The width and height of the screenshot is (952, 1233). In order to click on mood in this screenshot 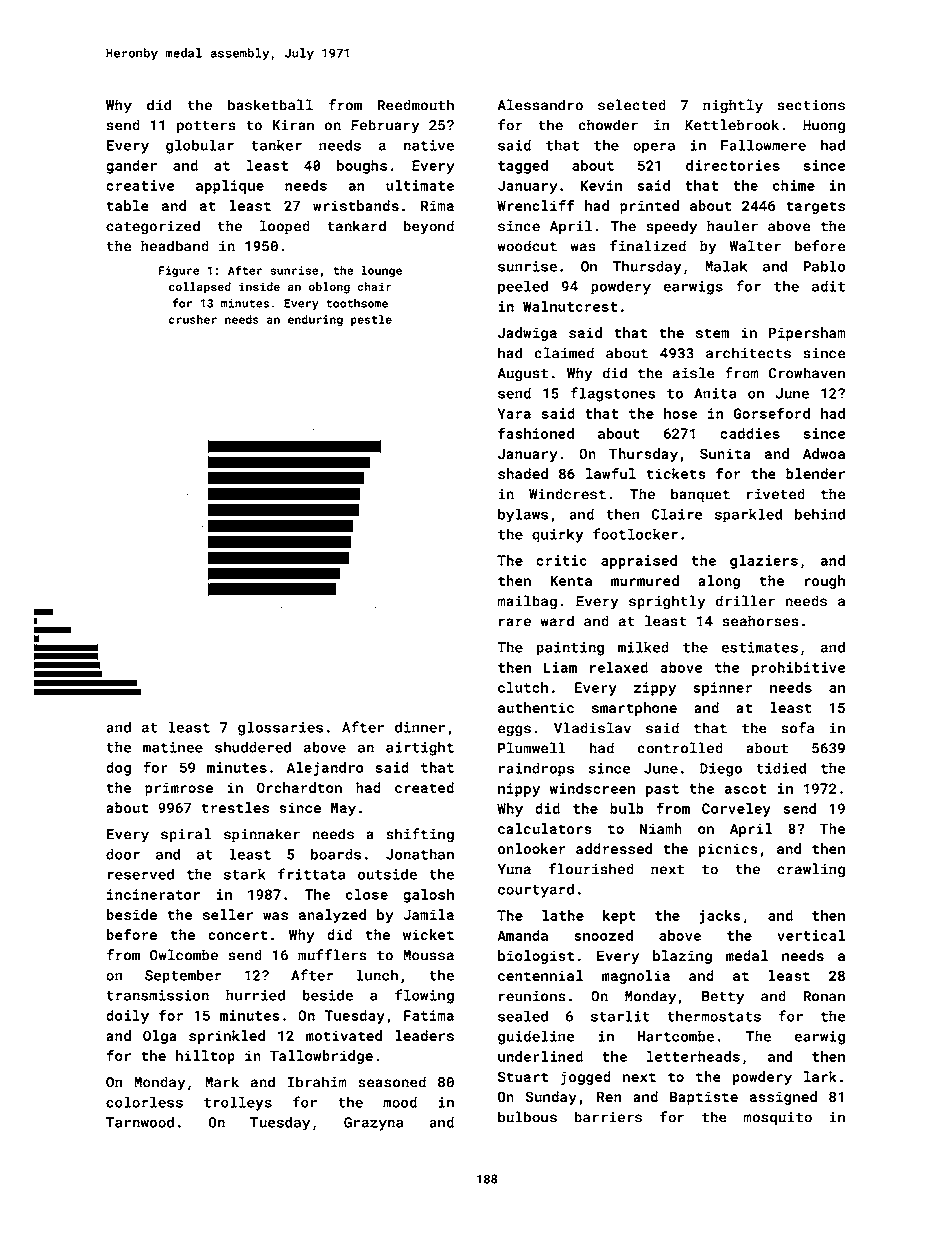, I will do `click(400, 1102)`.
